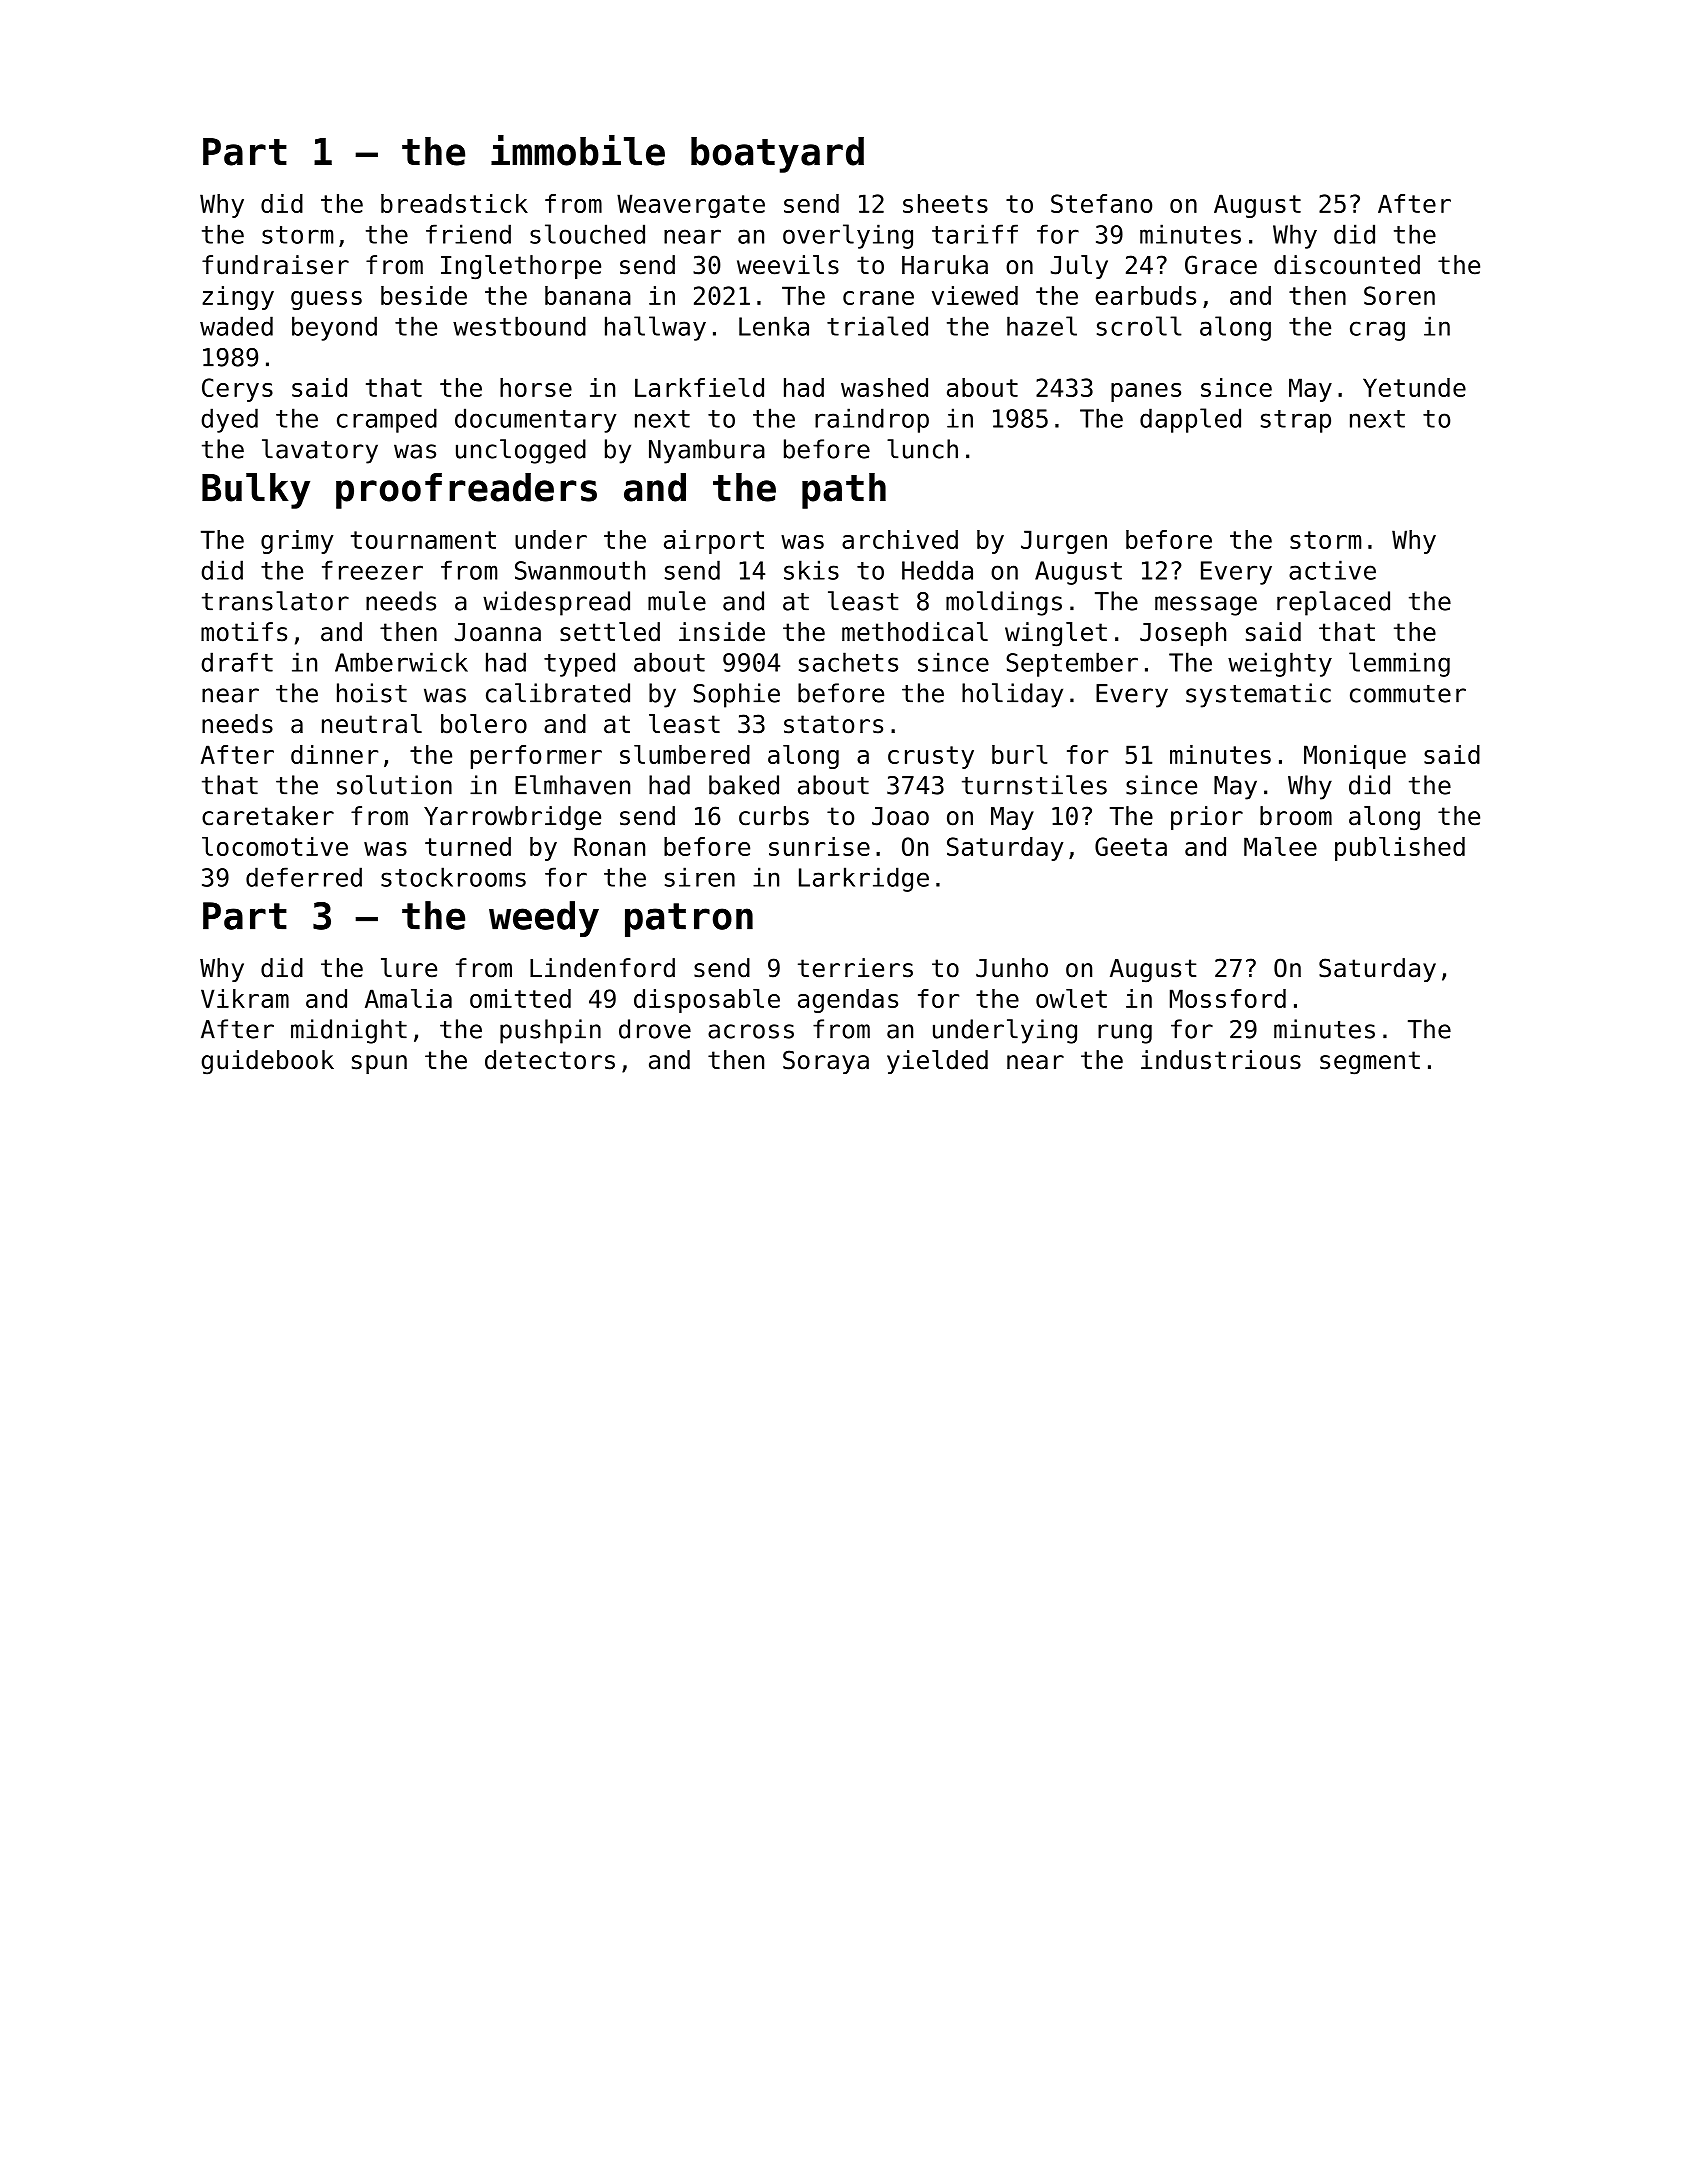  What do you see at coordinates (945, 203) in the screenshot?
I see `sheets` at bounding box center [945, 203].
